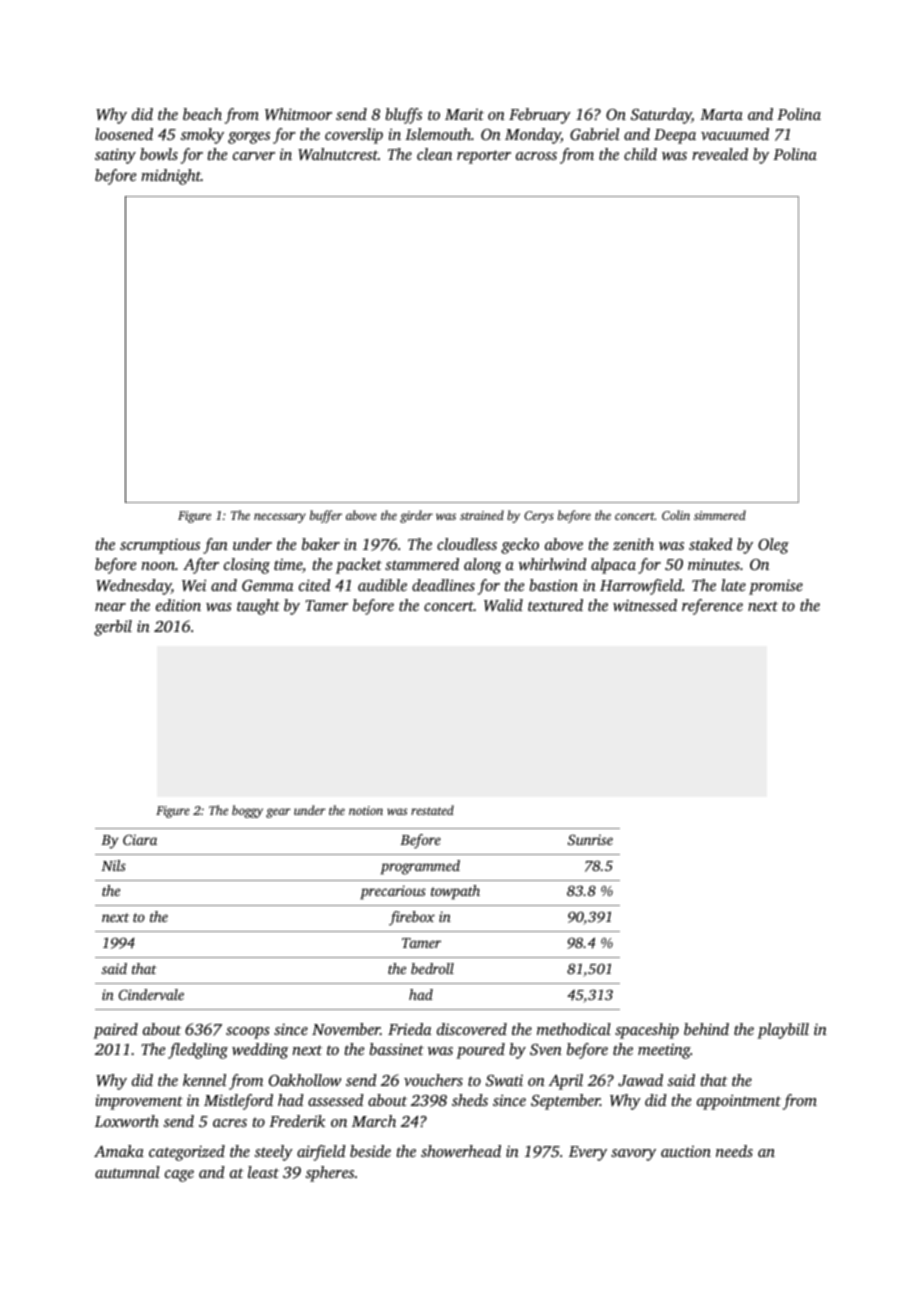 The height and width of the page is (1308, 924). Describe the element at coordinates (590, 839) in the page. I see `Sunrise` at that location.
